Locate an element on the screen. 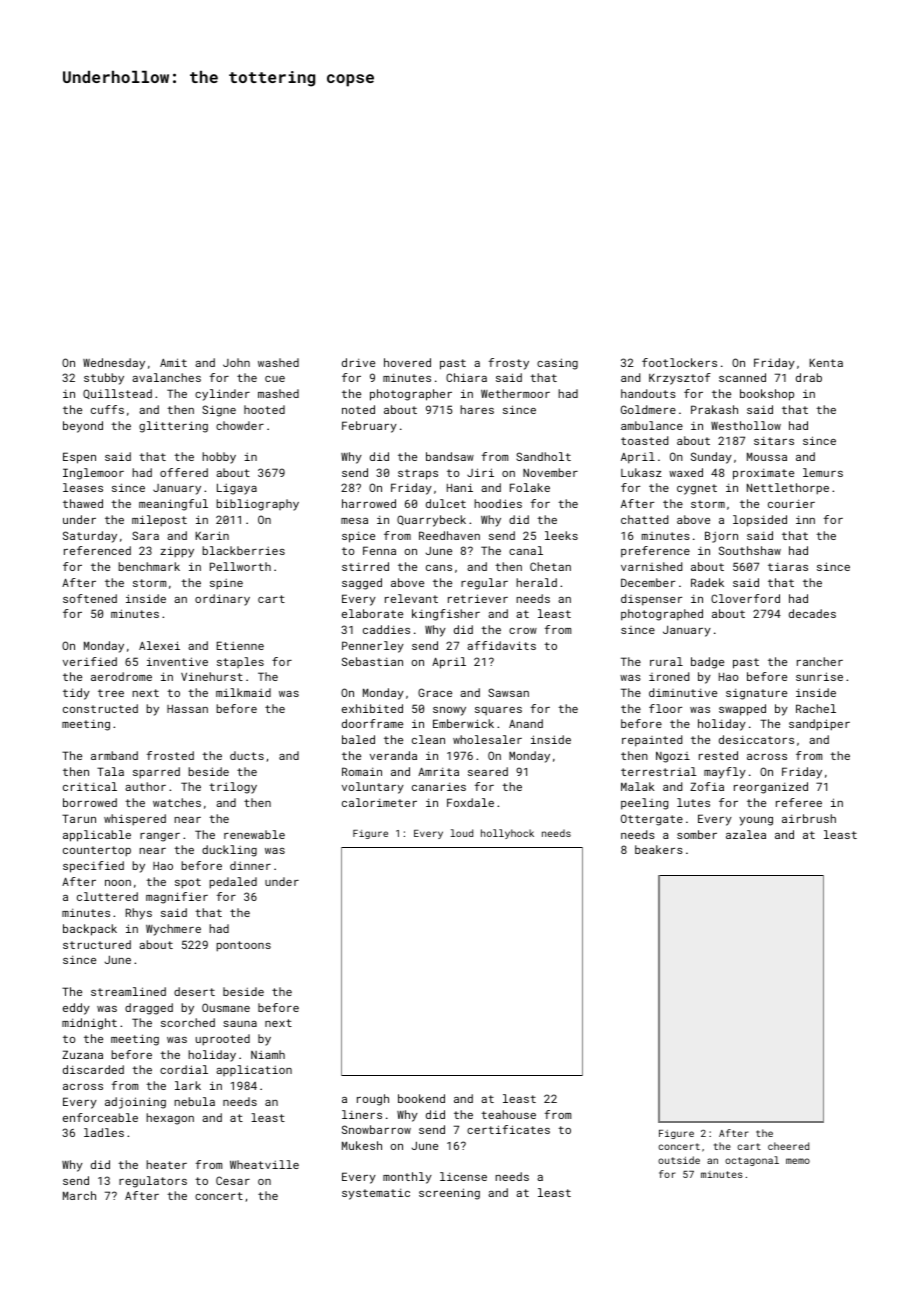 The height and width of the screenshot is (1308, 924). Saturday is located at coordinates (90, 537).
